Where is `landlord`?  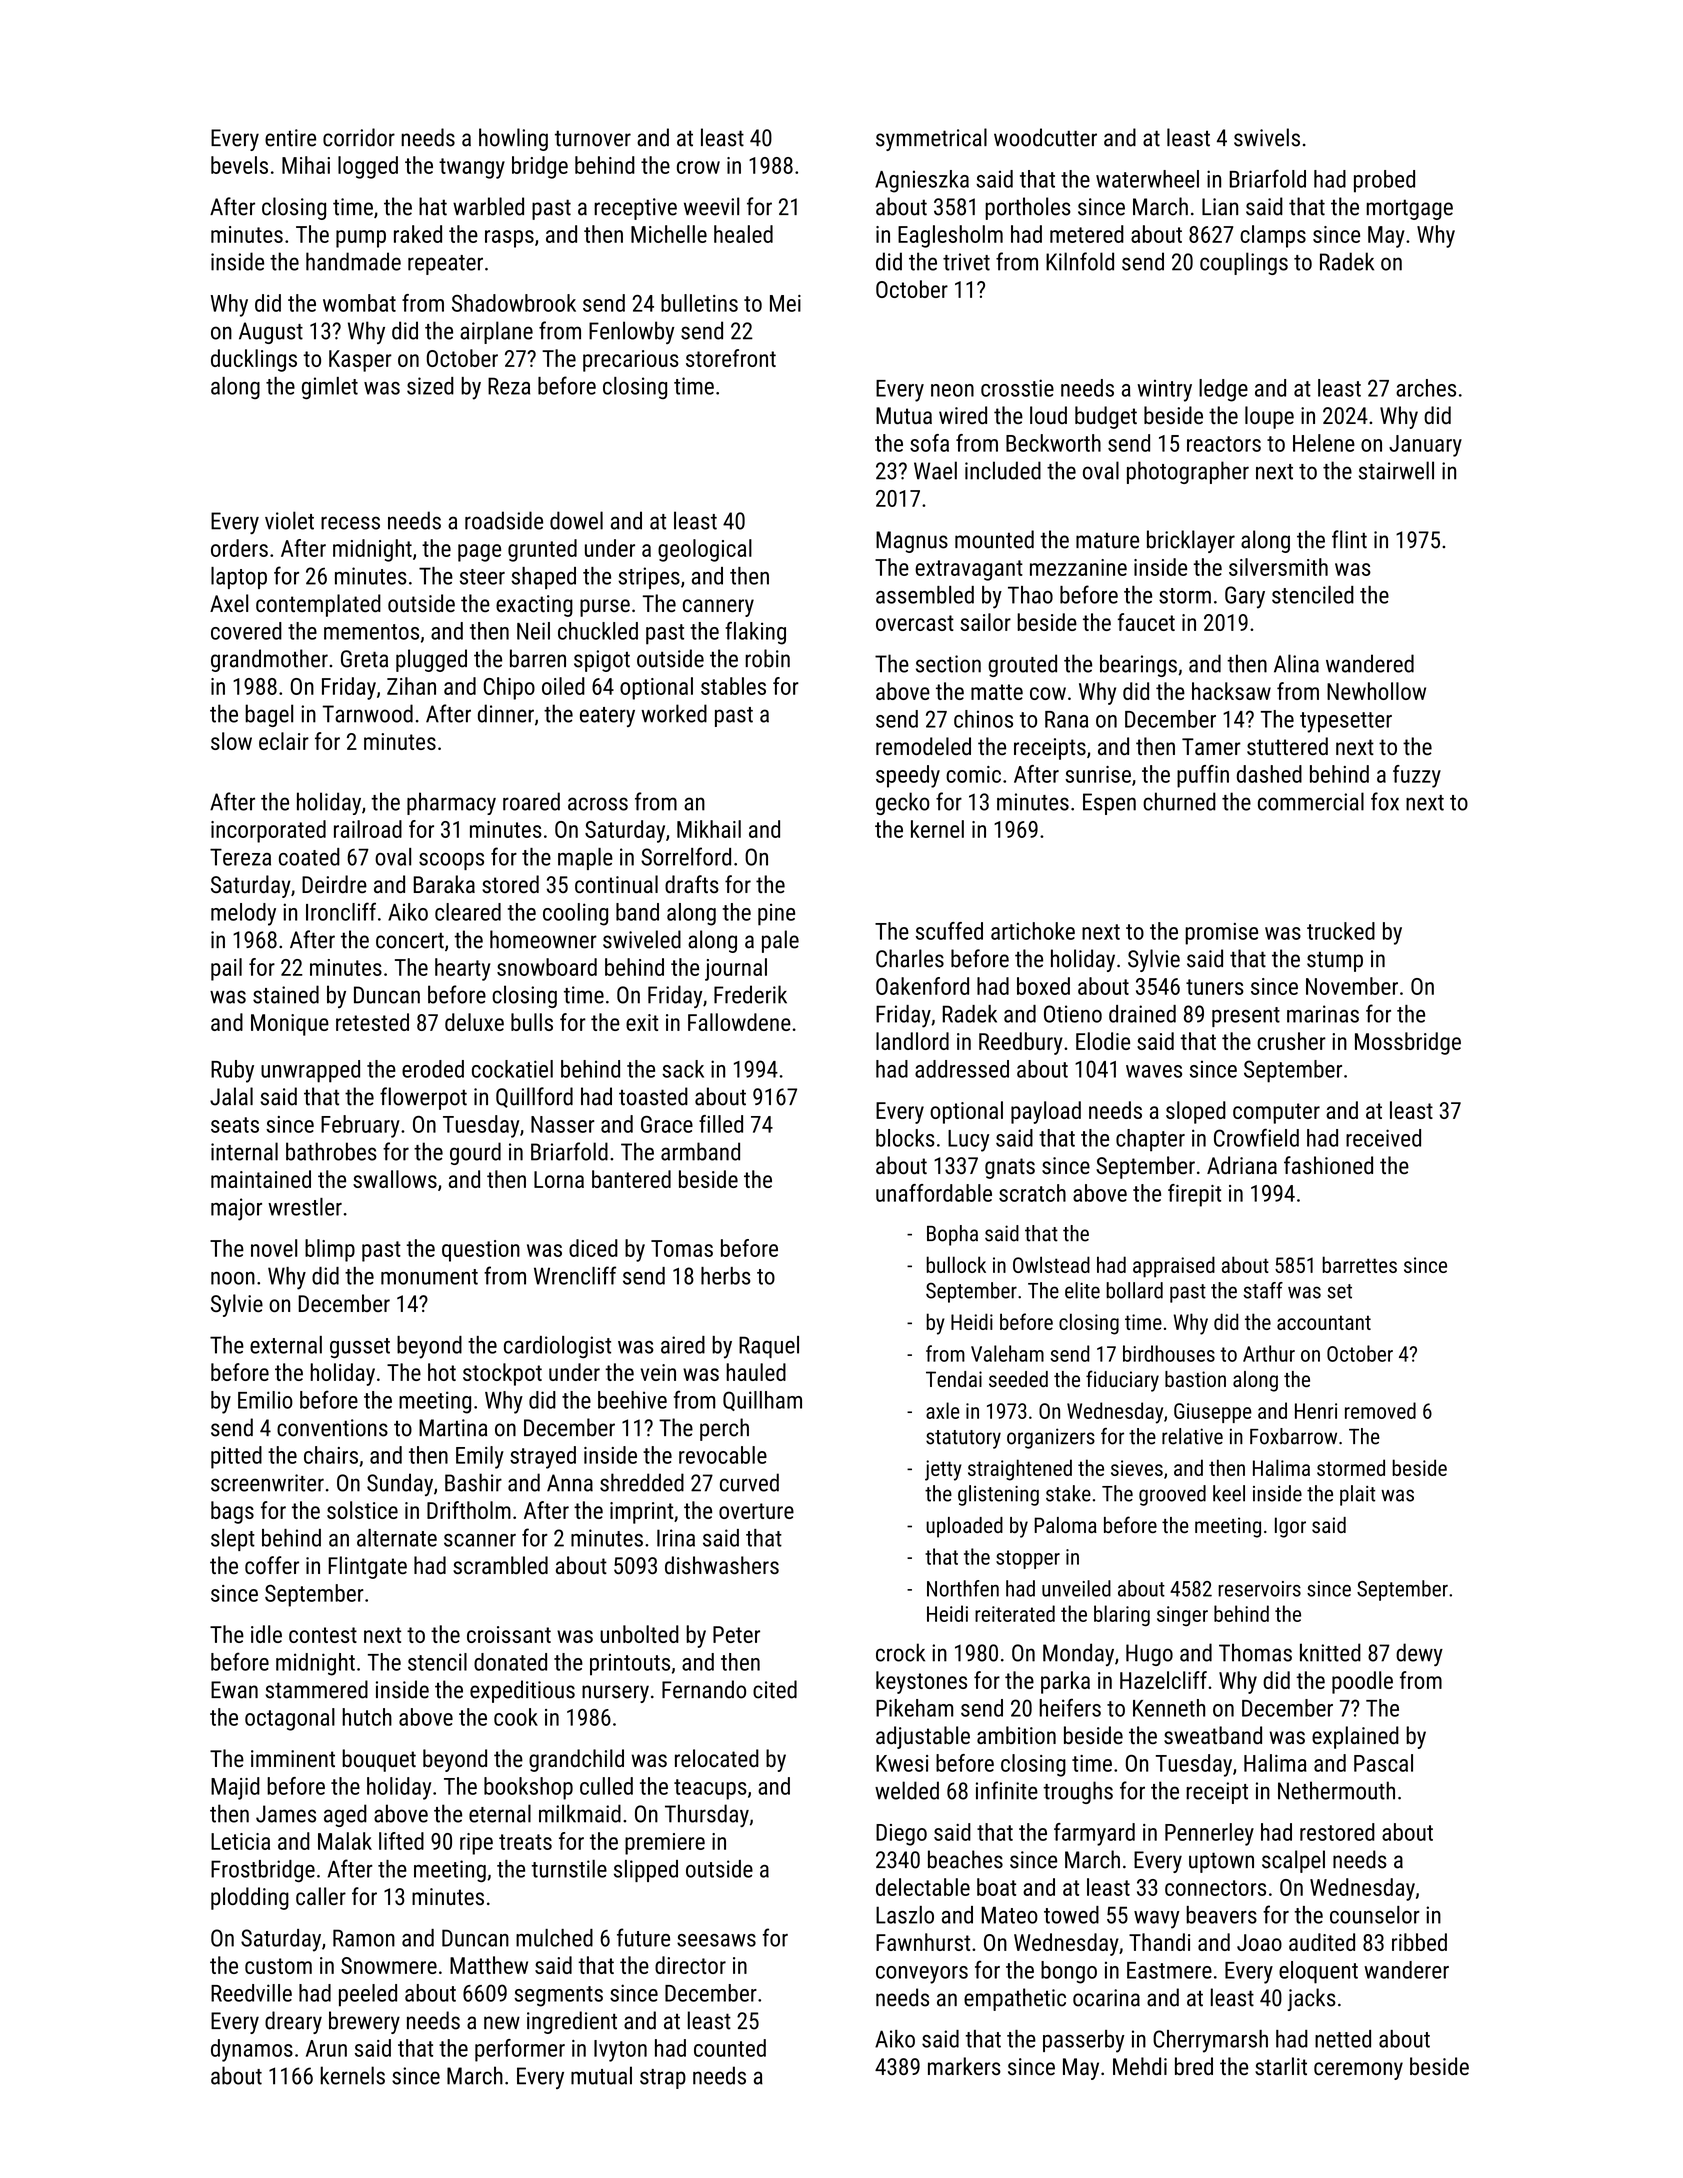
landlord is located at coordinates (912, 1041).
